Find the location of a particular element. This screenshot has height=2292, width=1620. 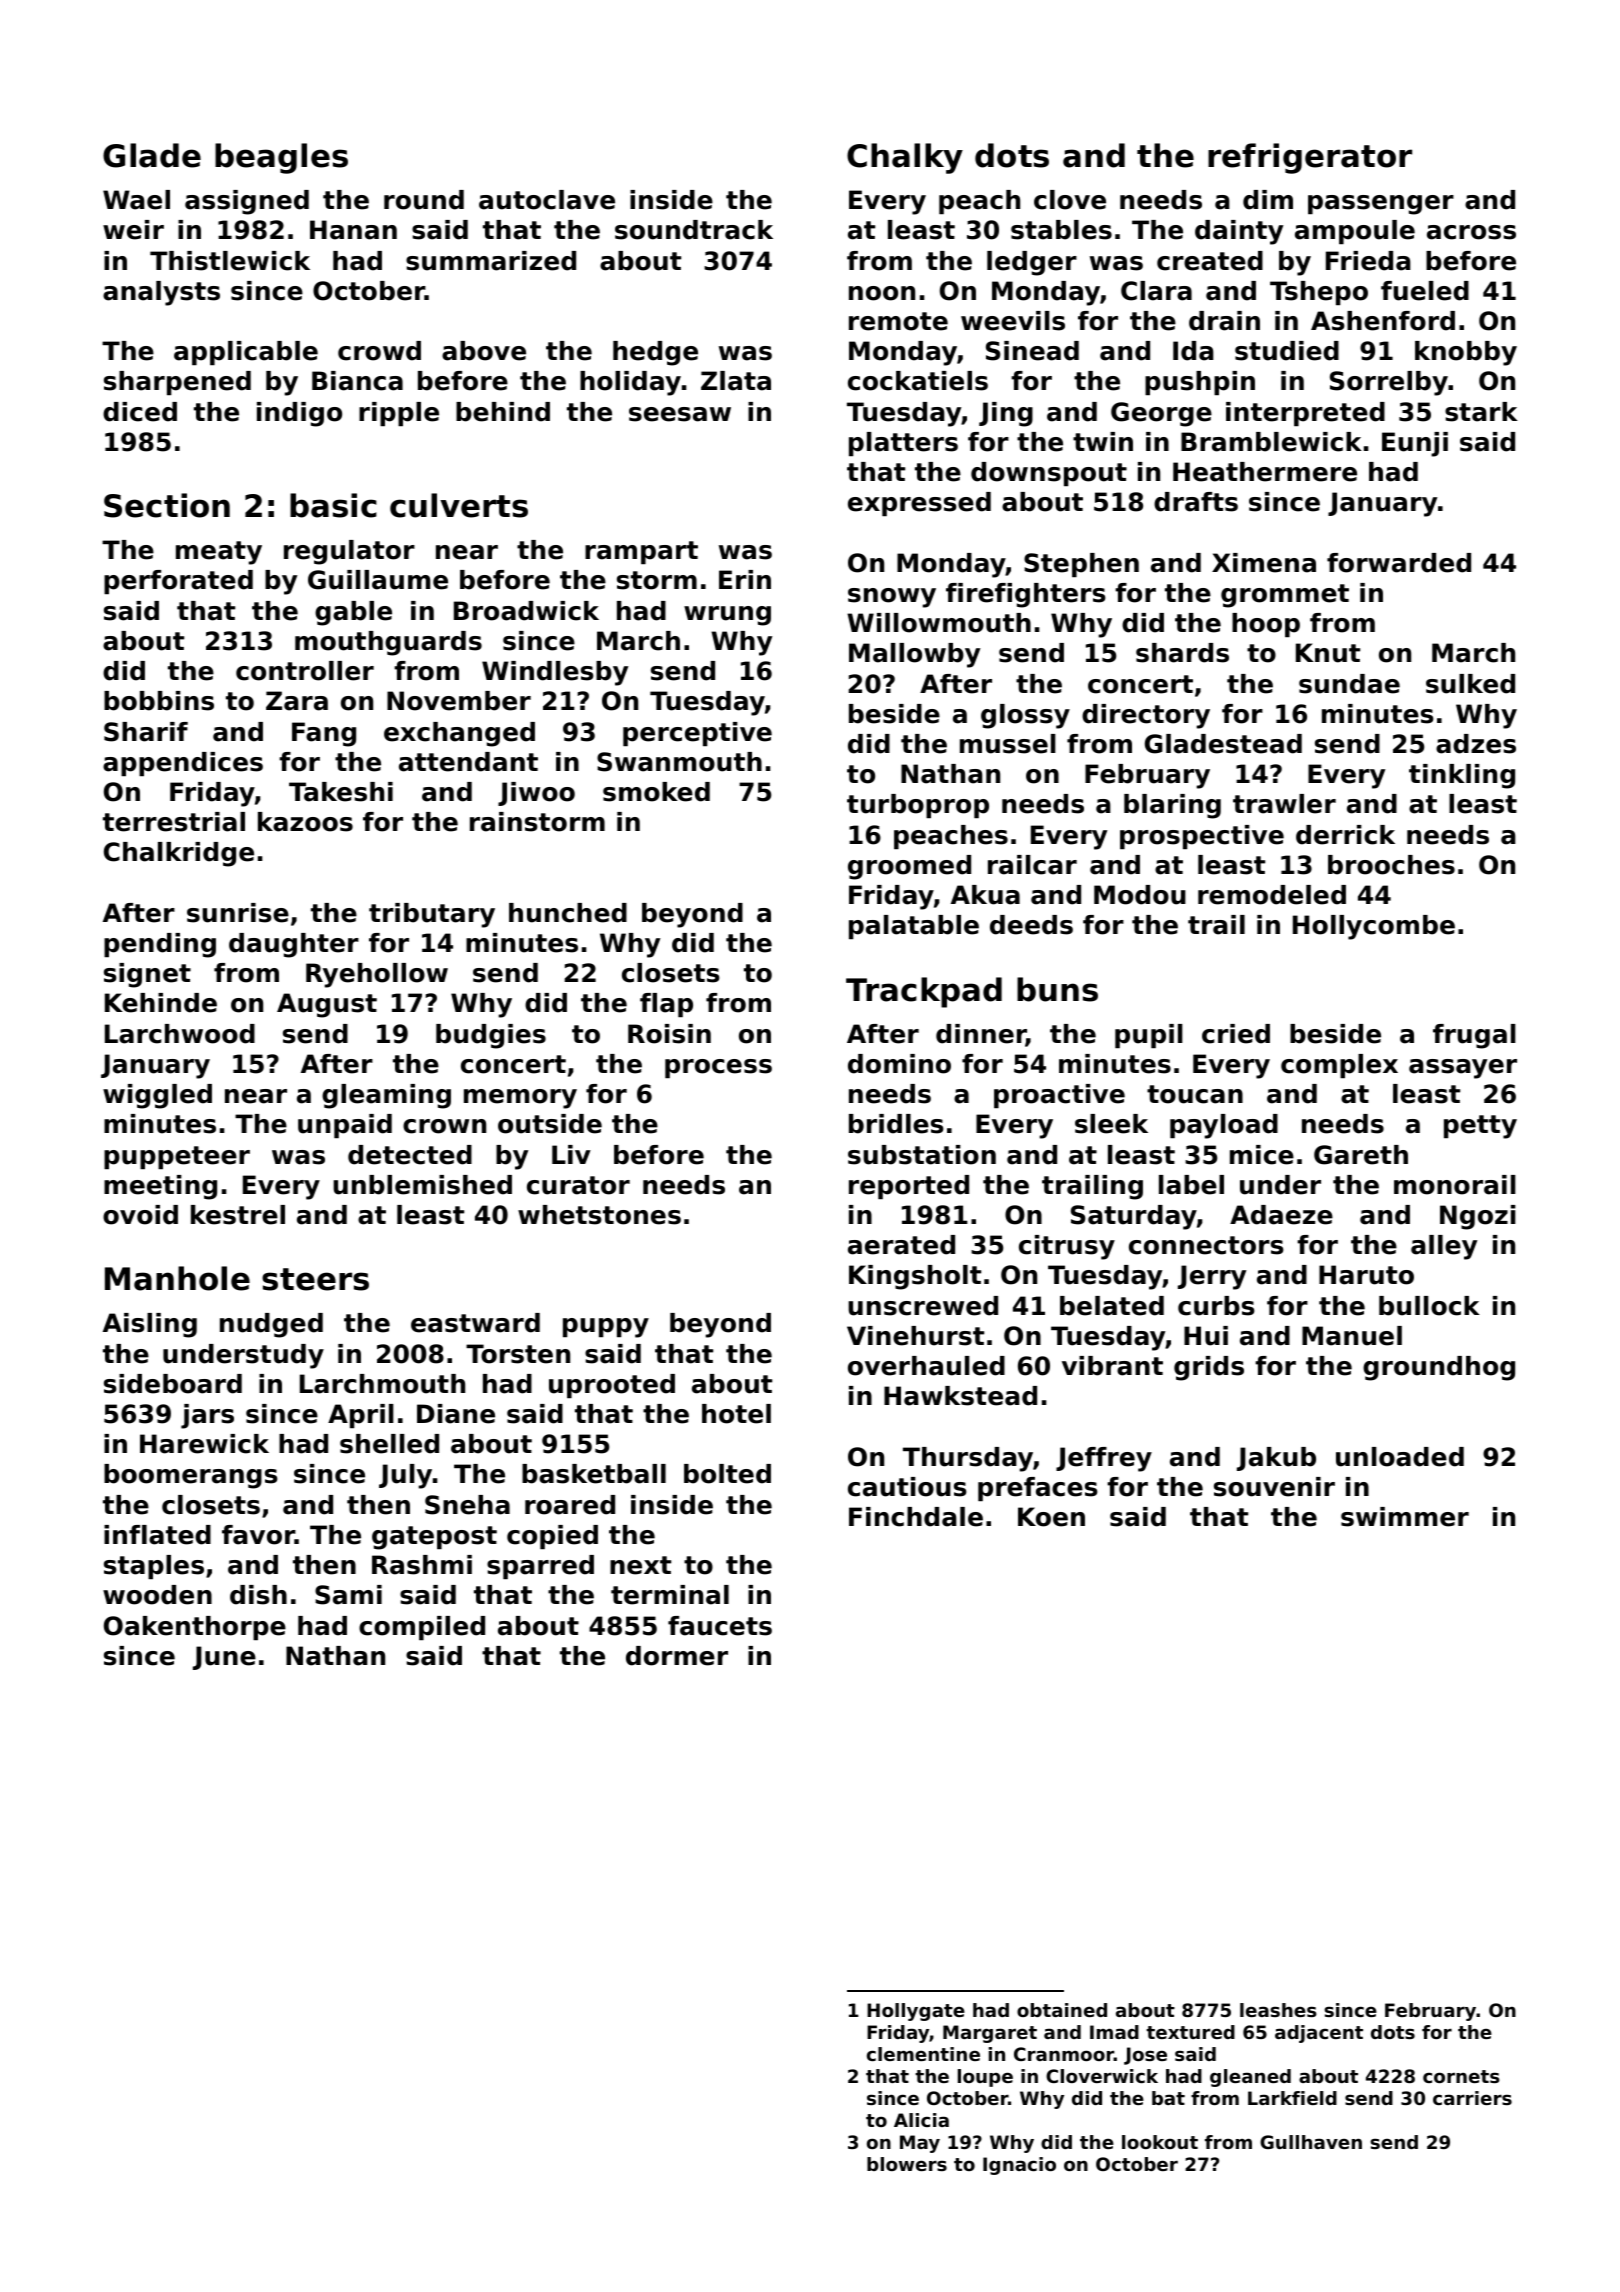

Chalky is located at coordinates (905, 158).
